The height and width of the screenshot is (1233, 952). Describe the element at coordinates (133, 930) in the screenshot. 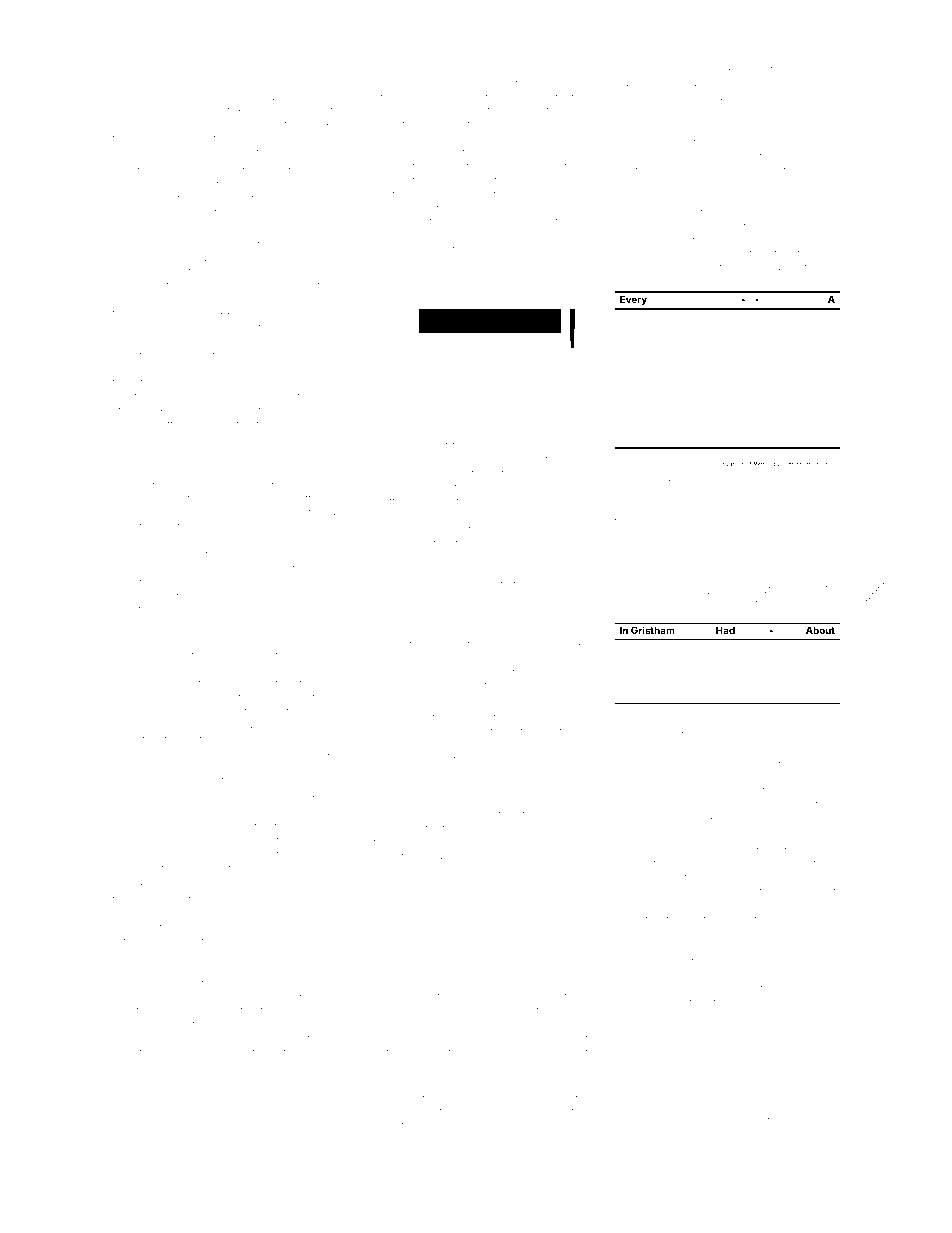

I see `loggers` at that location.
